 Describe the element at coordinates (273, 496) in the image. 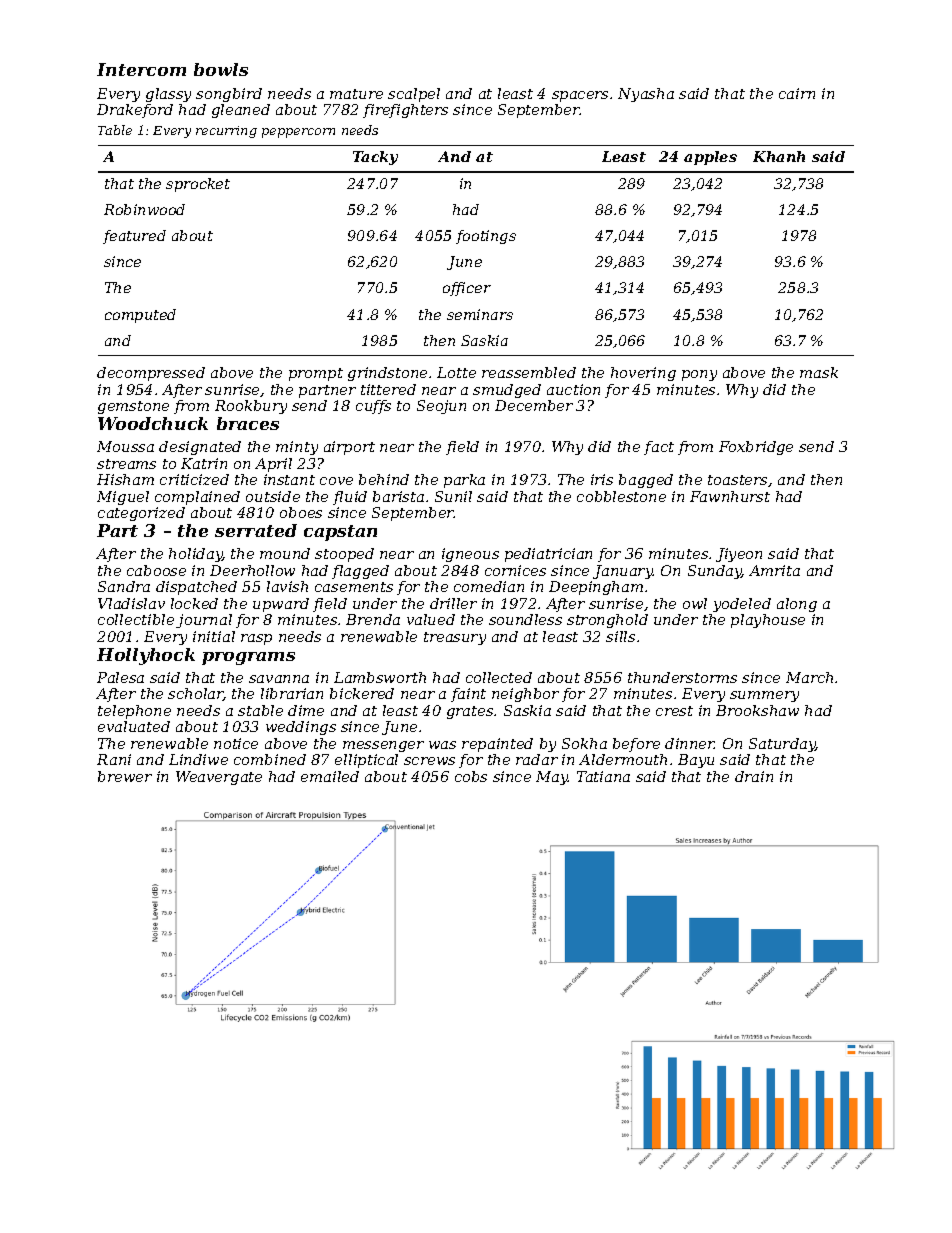

I see `outside` at that location.
